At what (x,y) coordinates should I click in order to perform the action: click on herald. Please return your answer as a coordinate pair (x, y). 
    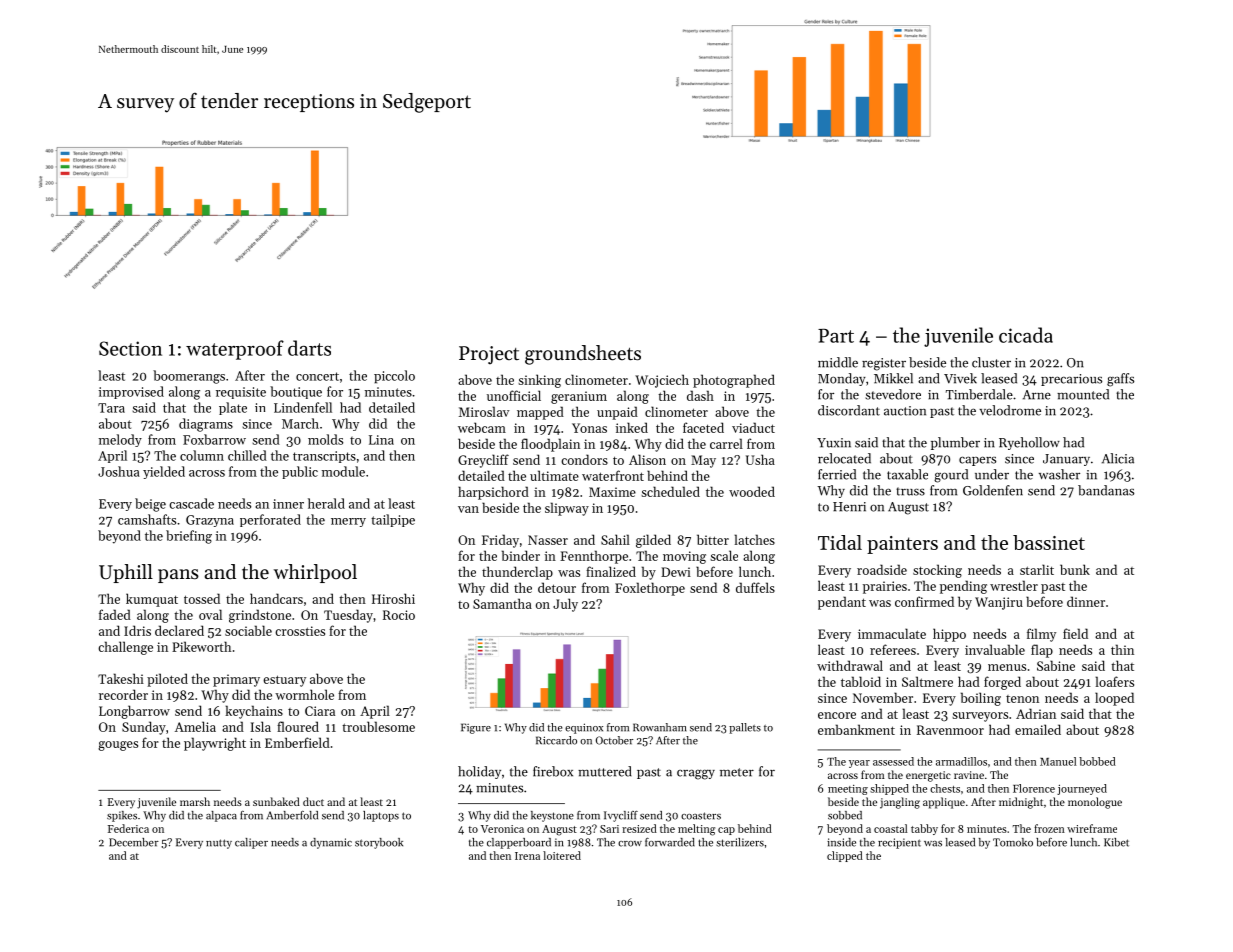
    Looking at the image, I should click on (326, 503).
